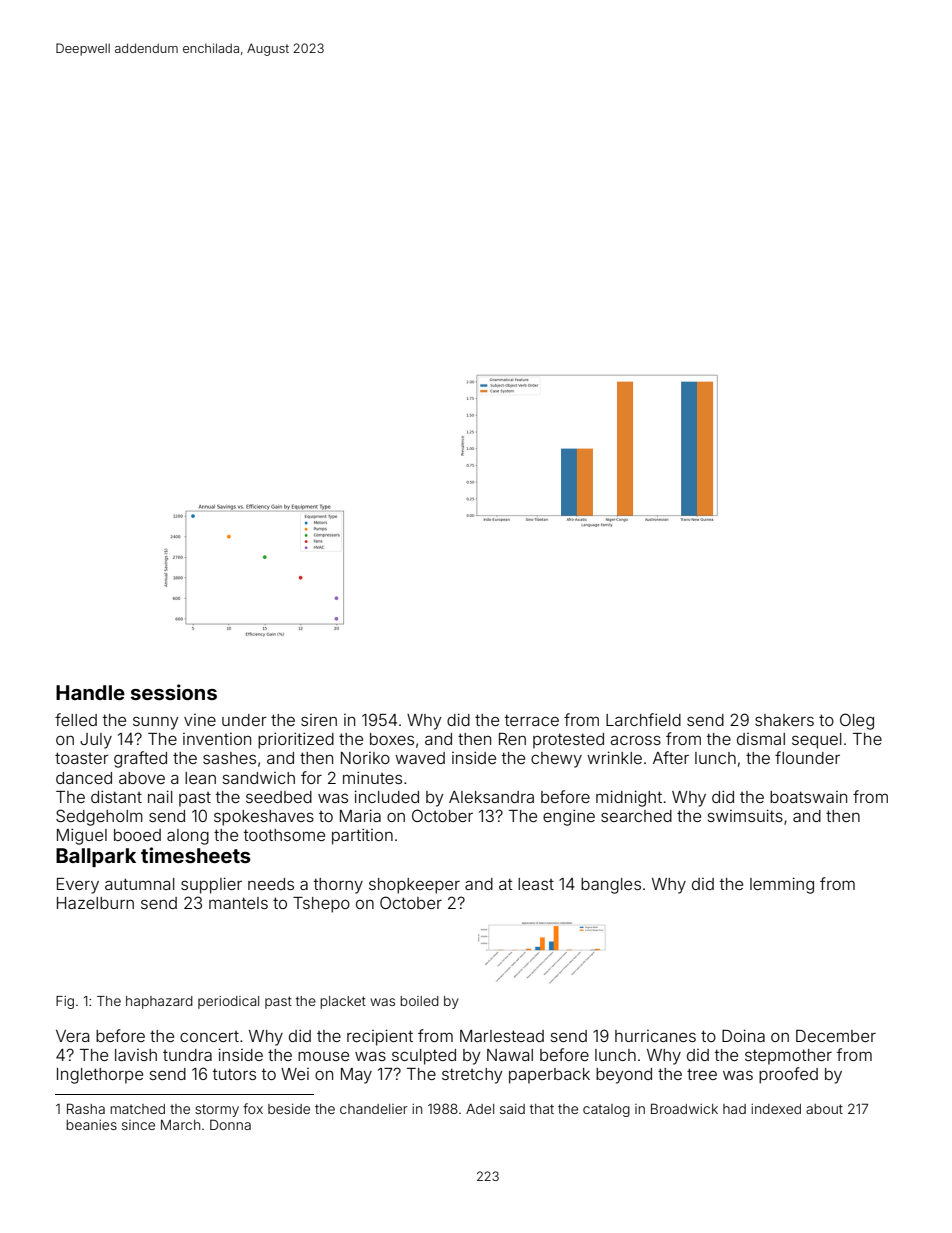 Image resolution: width=952 pixels, height=1233 pixels. Describe the element at coordinates (624, 1076) in the page. I see `beyond` at that location.
